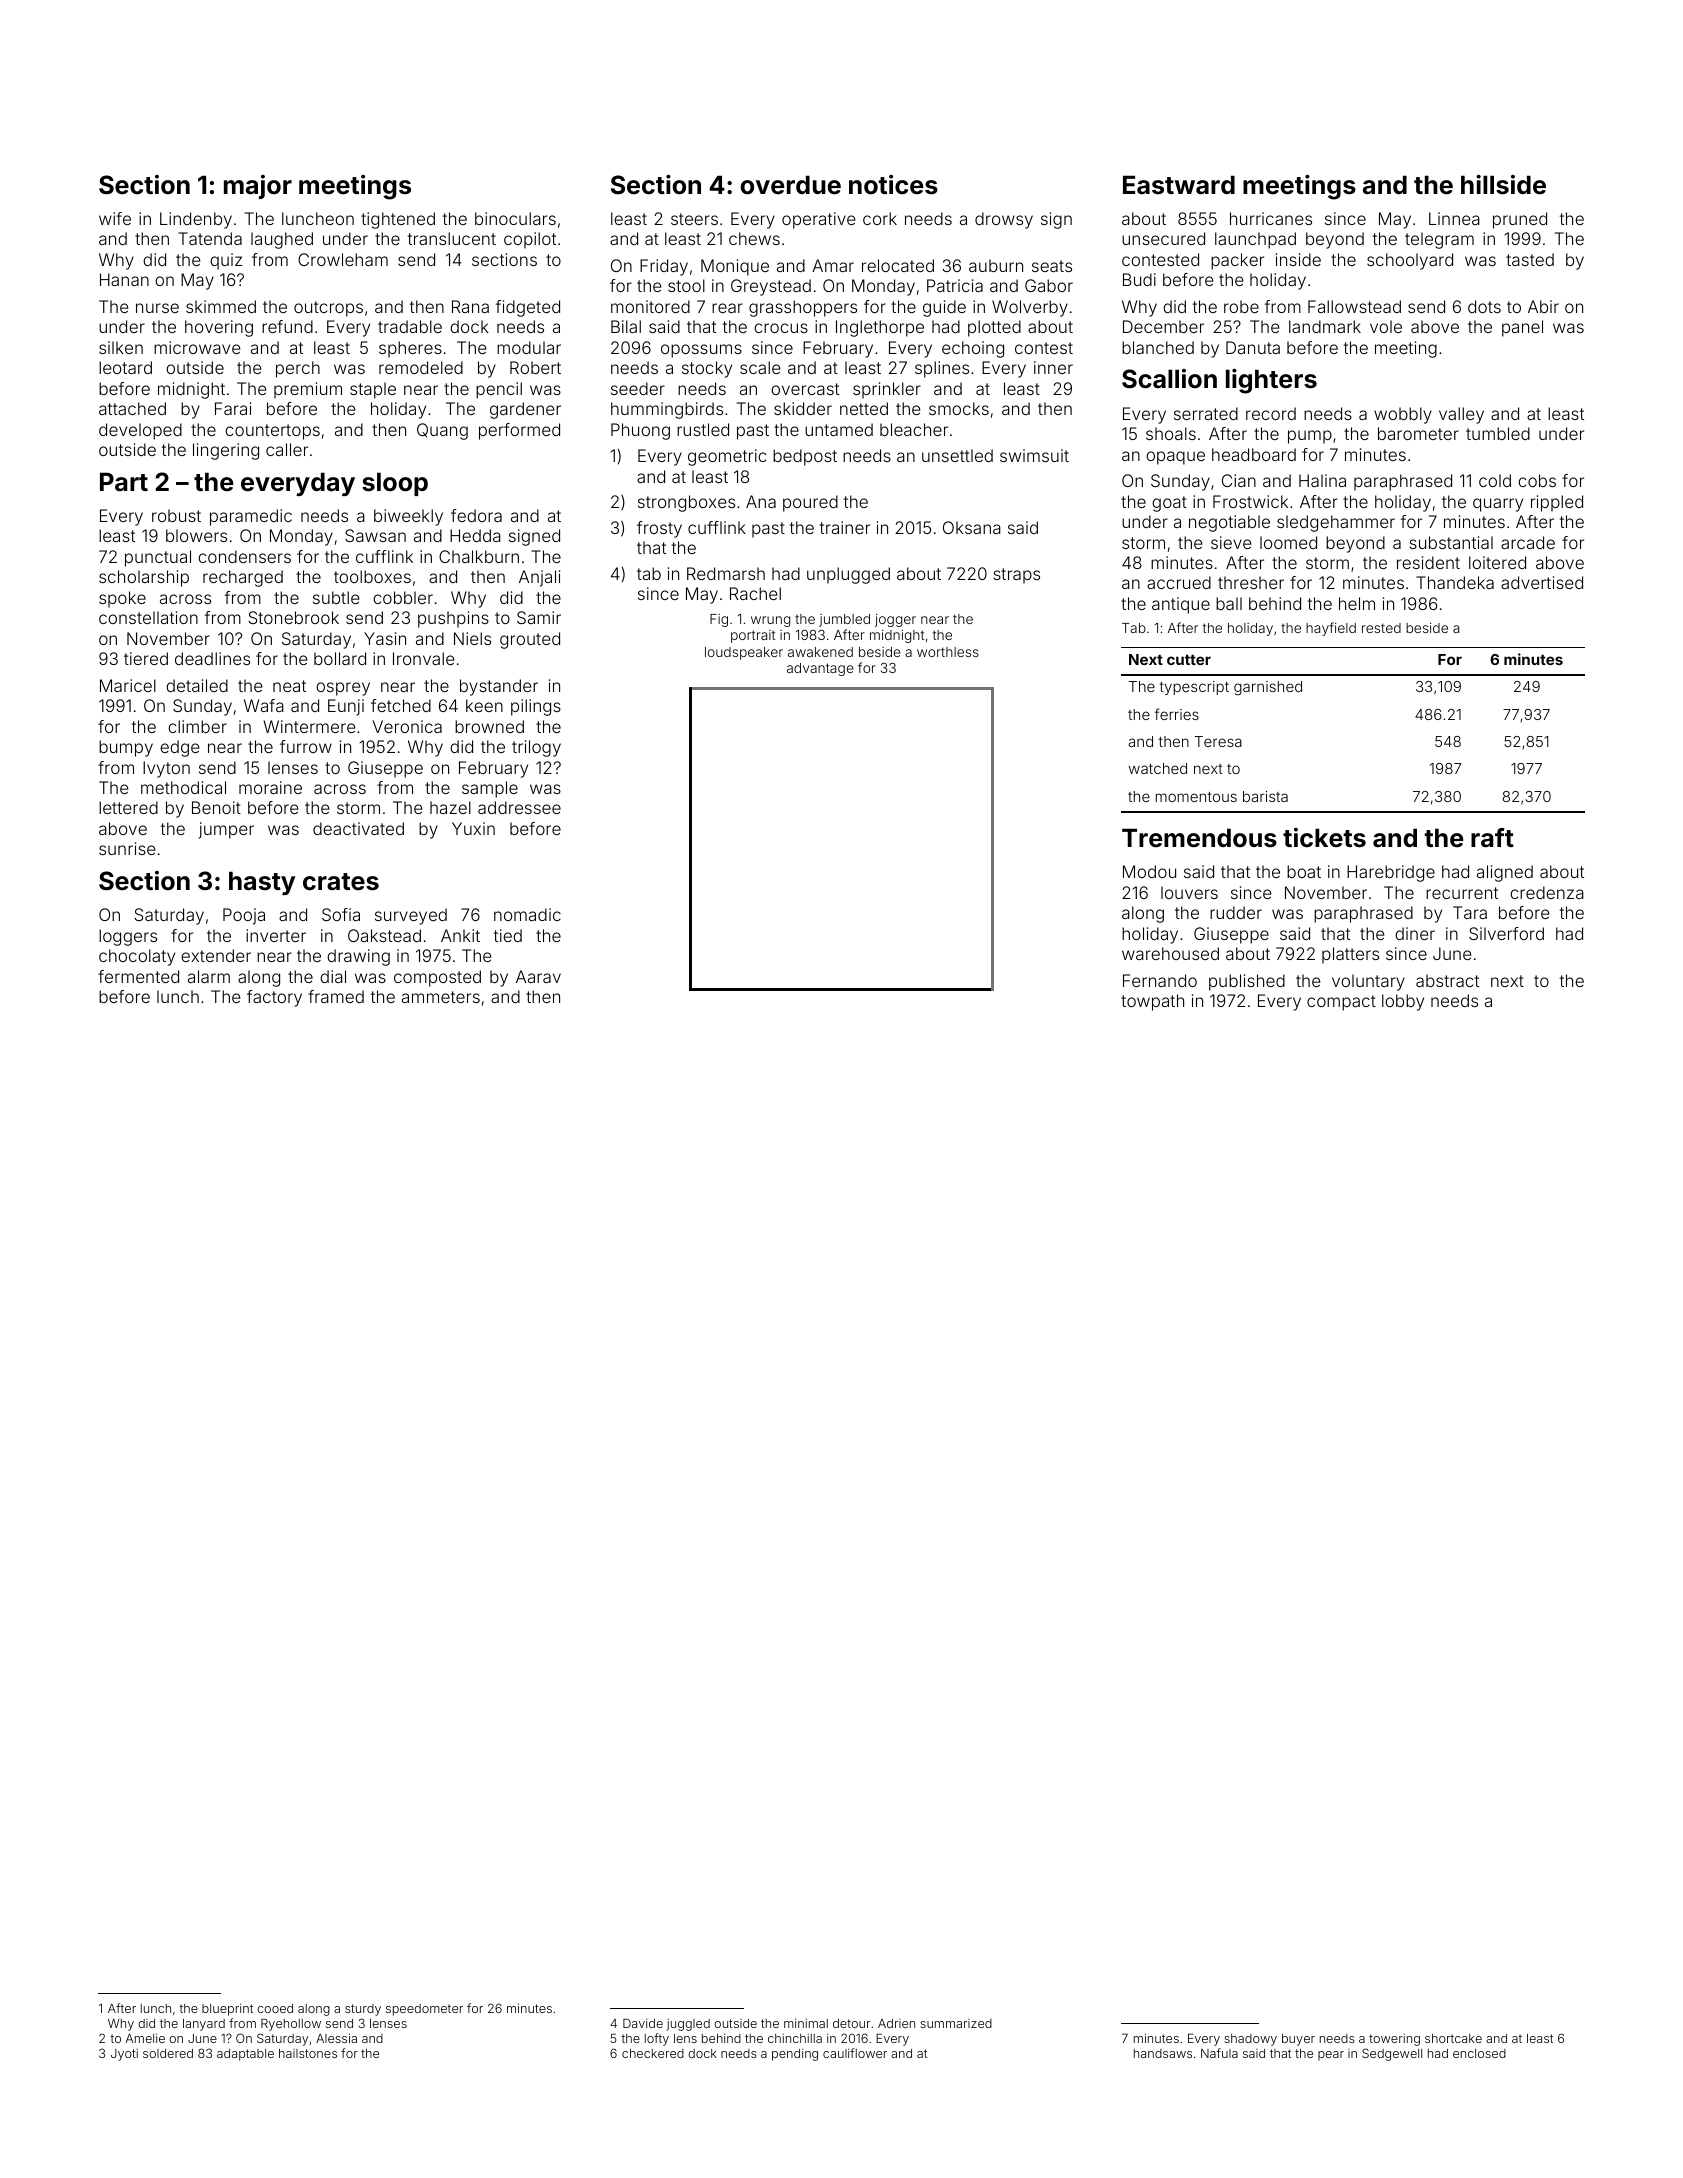 This screenshot has width=1683, height=2178. I want to click on ammeters, so click(441, 997).
